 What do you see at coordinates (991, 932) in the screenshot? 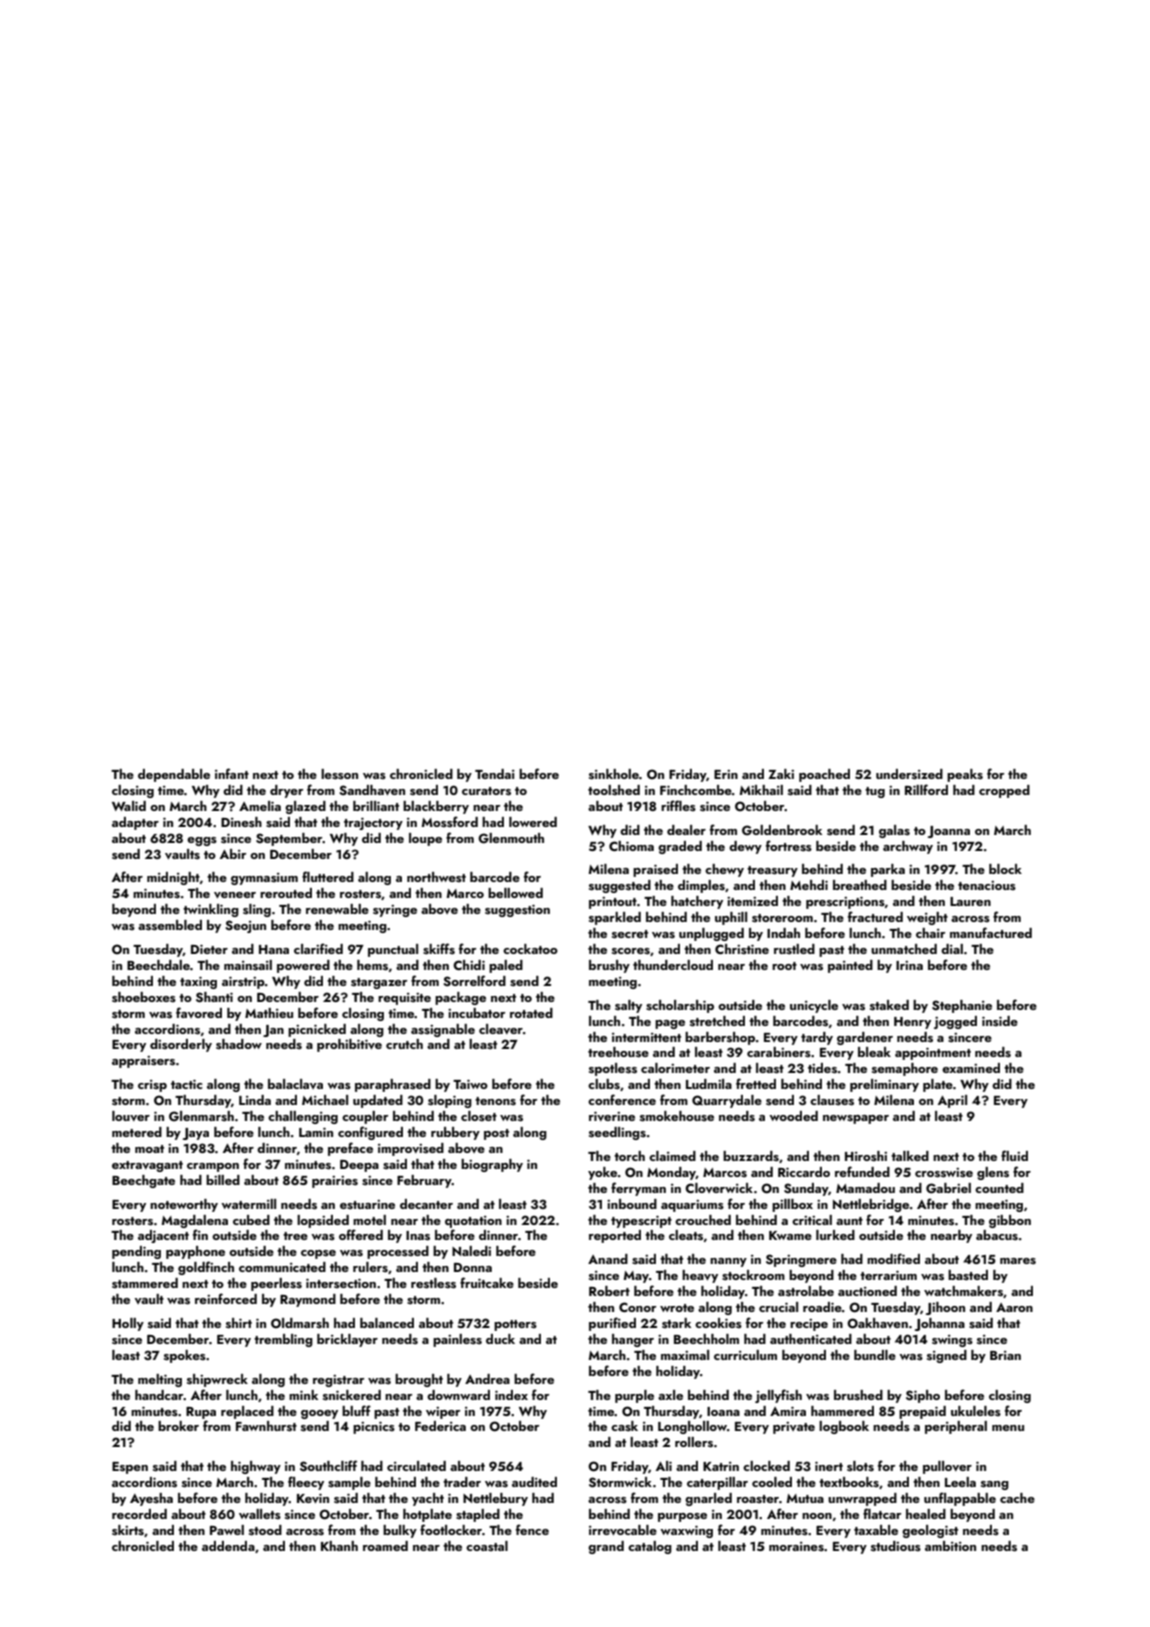
I see `manufactured` at bounding box center [991, 932].
